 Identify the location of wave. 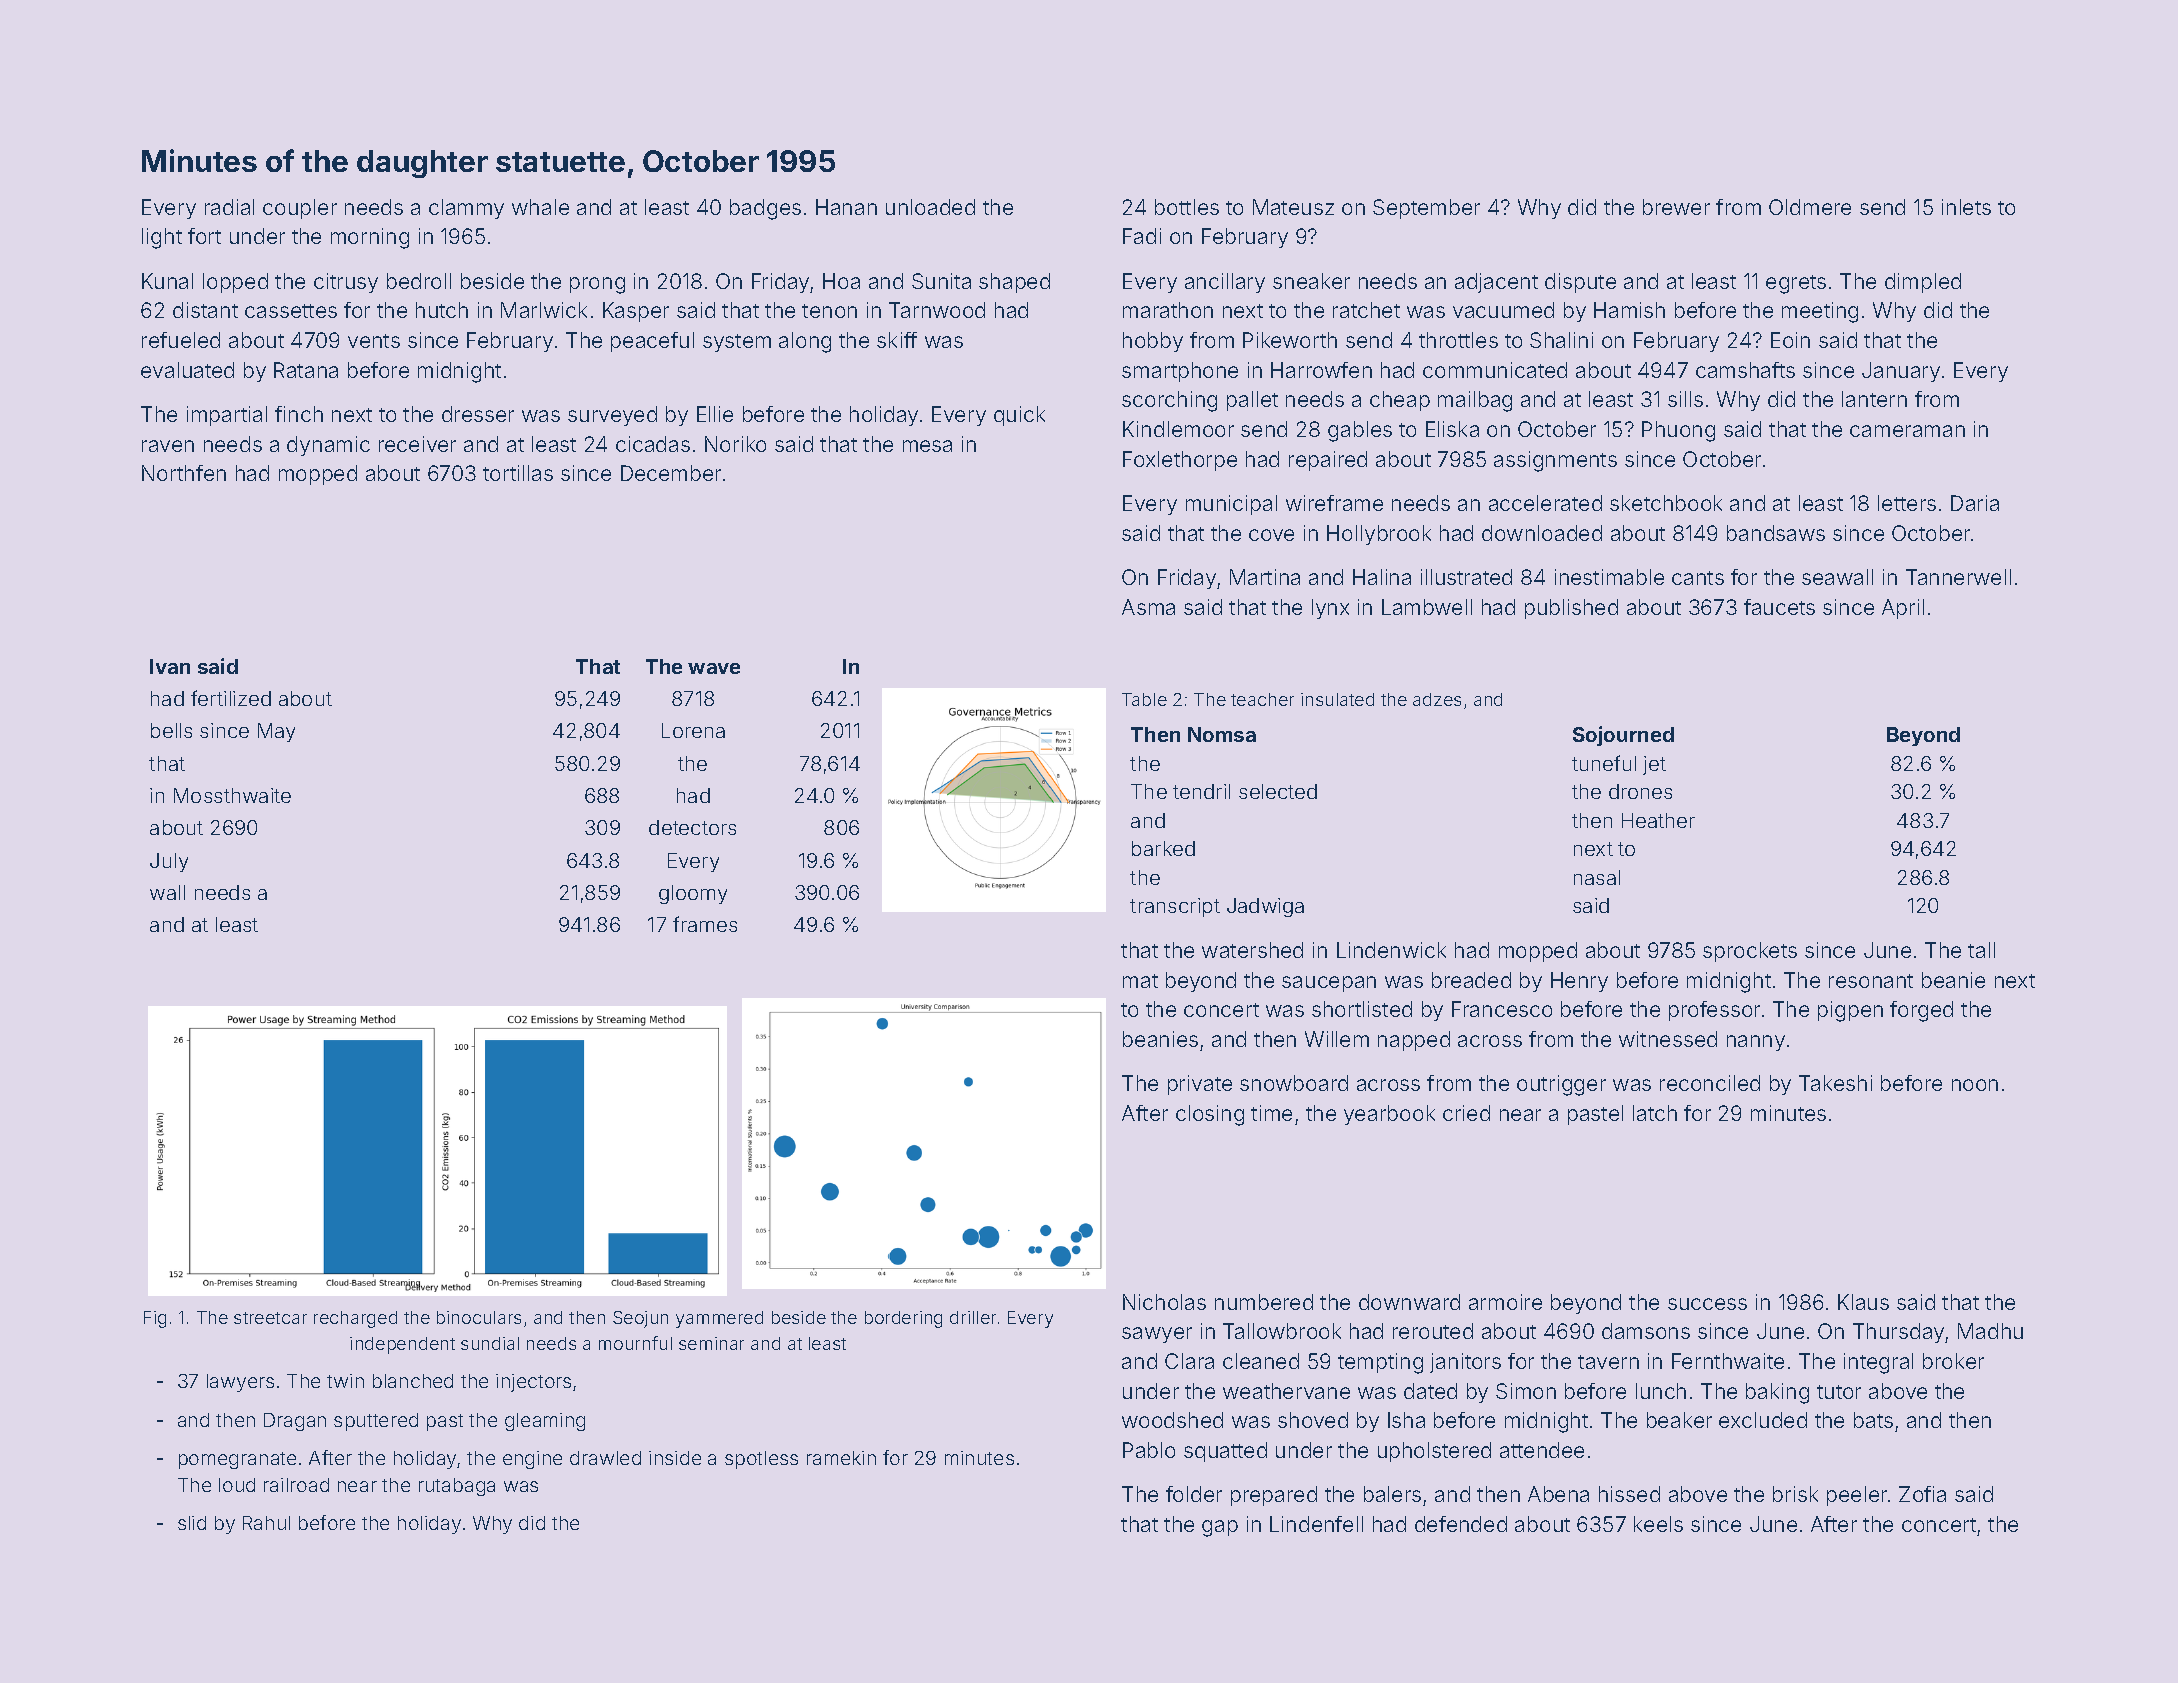
(714, 668).
